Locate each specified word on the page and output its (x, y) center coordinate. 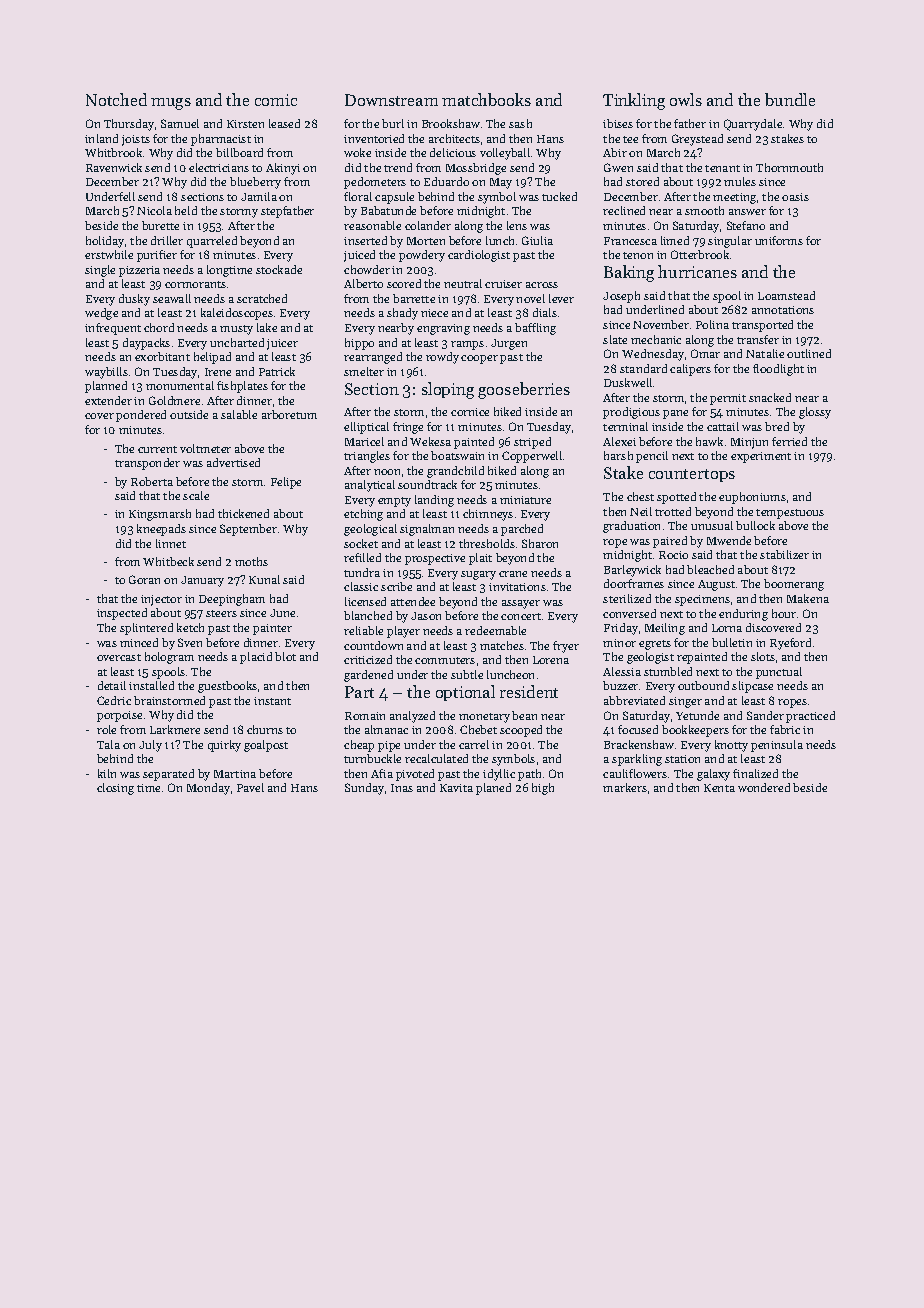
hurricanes (697, 271)
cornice (470, 412)
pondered (141, 416)
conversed (629, 613)
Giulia (537, 240)
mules (740, 181)
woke (357, 152)
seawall (172, 298)
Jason (426, 616)
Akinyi (283, 169)
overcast (119, 657)
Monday (208, 789)
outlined (809, 353)
